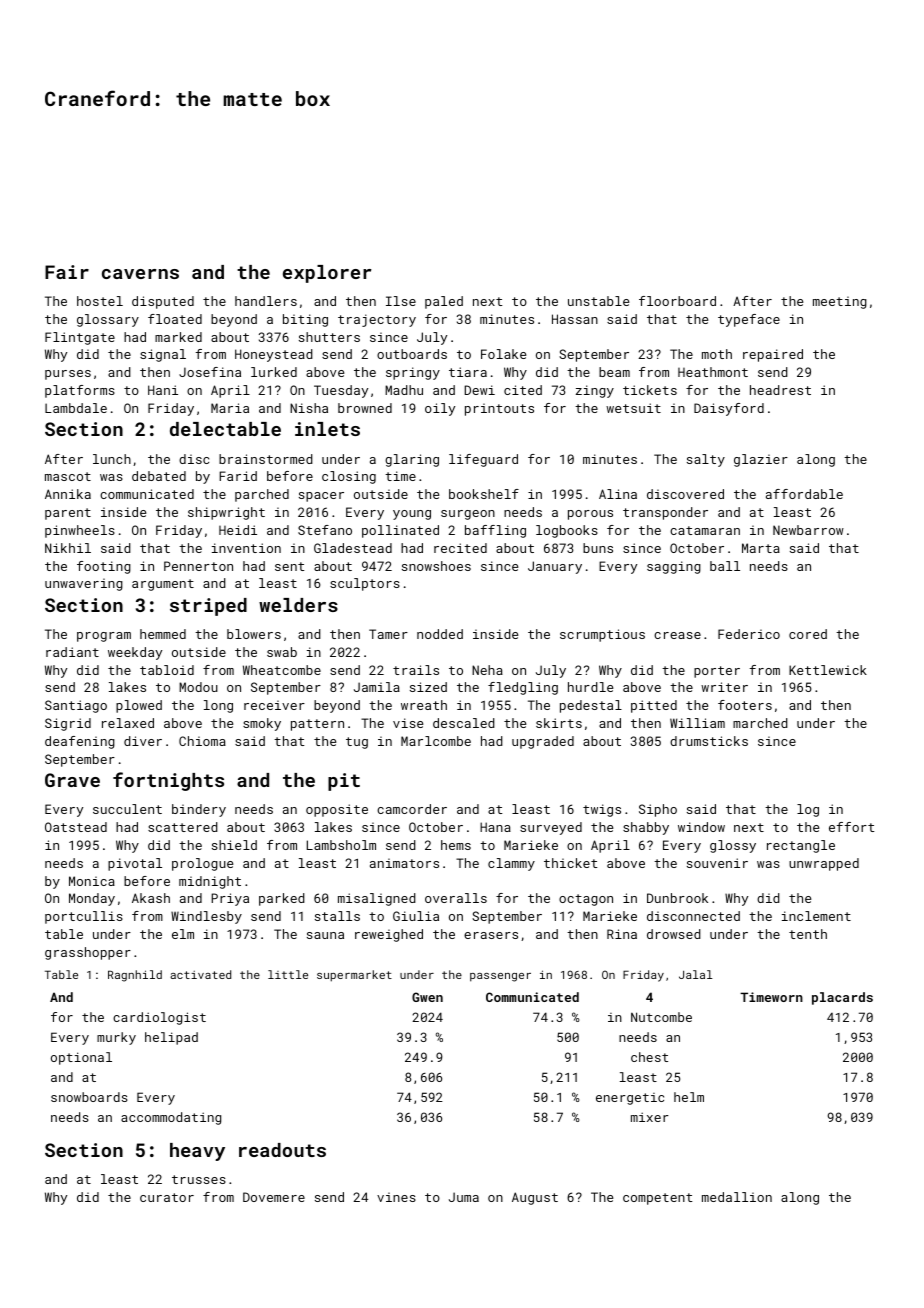  I want to click on sculptors, so click(365, 584).
